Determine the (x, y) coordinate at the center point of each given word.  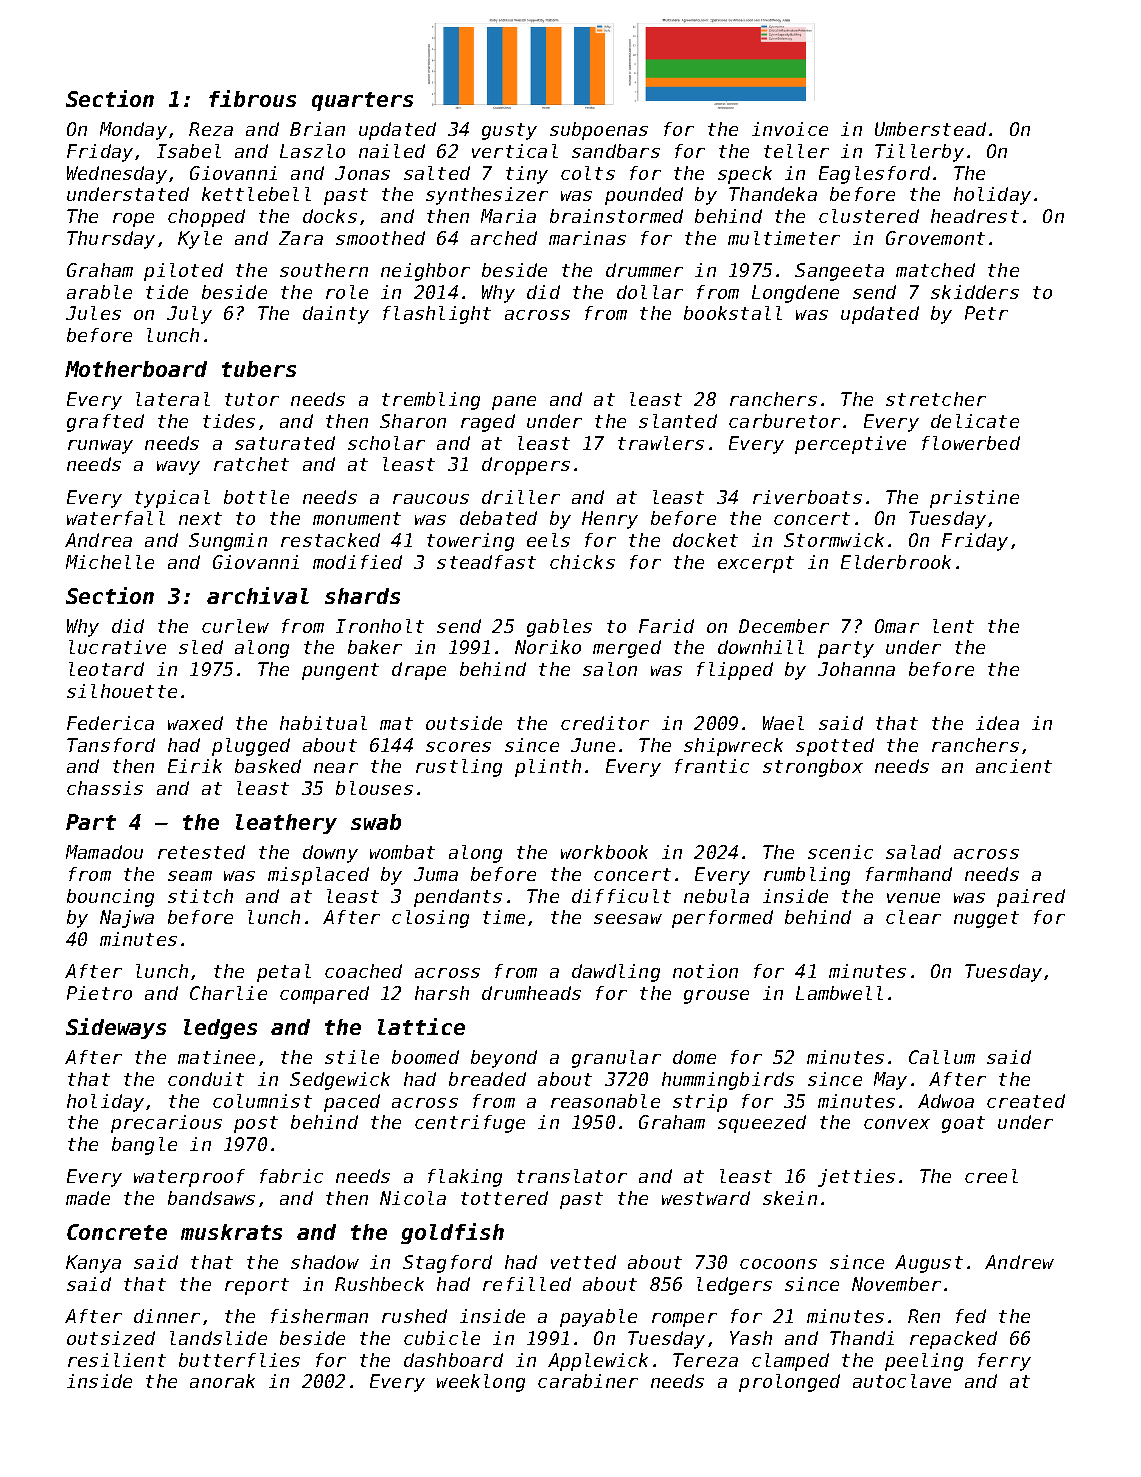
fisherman (319, 1316)
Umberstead (930, 129)
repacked (953, 1340)
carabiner (588, 1381)
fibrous (252, 98)
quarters (362, 101)
